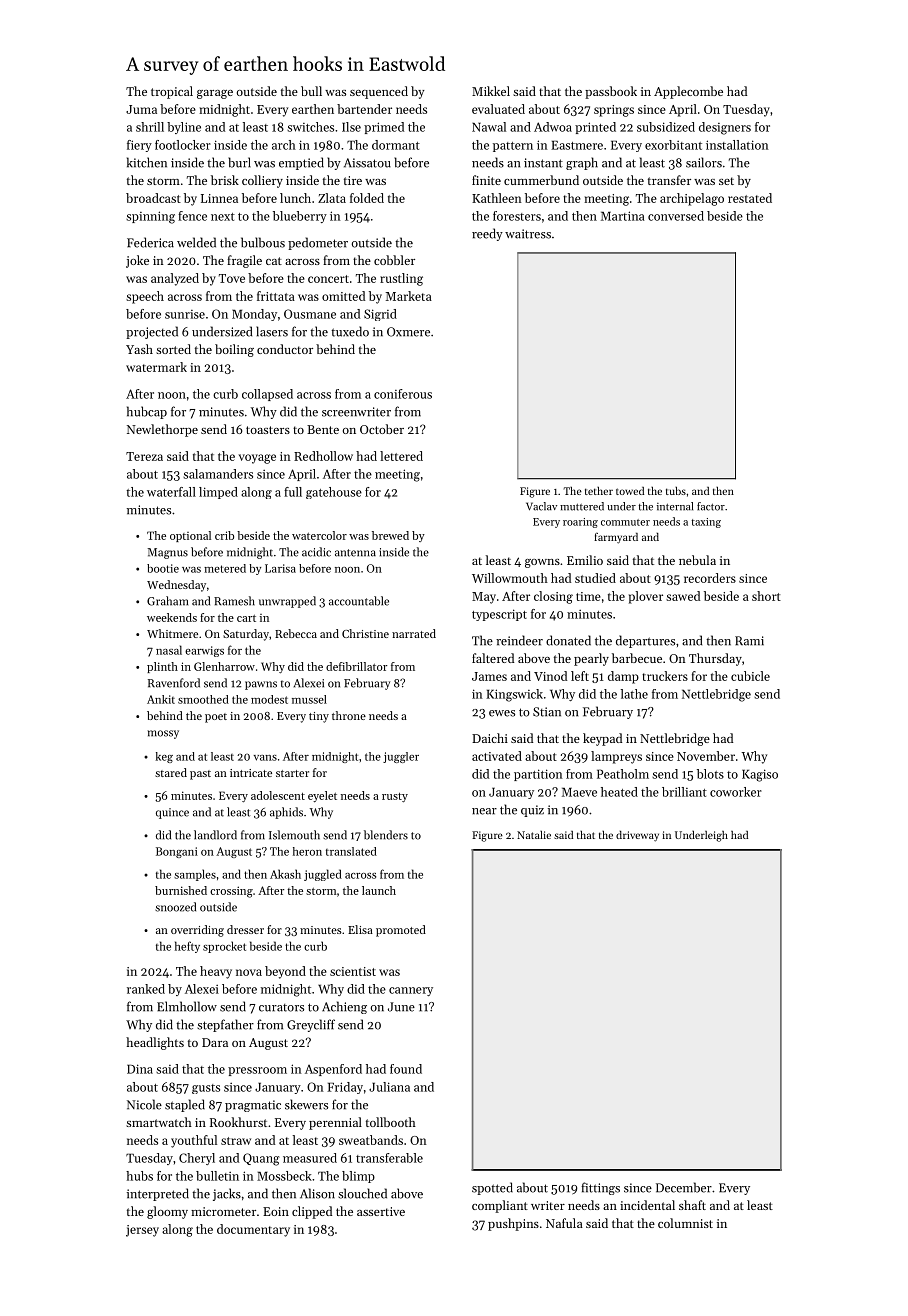 The image size is (908, 1316). What do you see at coordinates (177, 852) in the screenshot?
I see `Bongani` at bounding box center [177, 852].
